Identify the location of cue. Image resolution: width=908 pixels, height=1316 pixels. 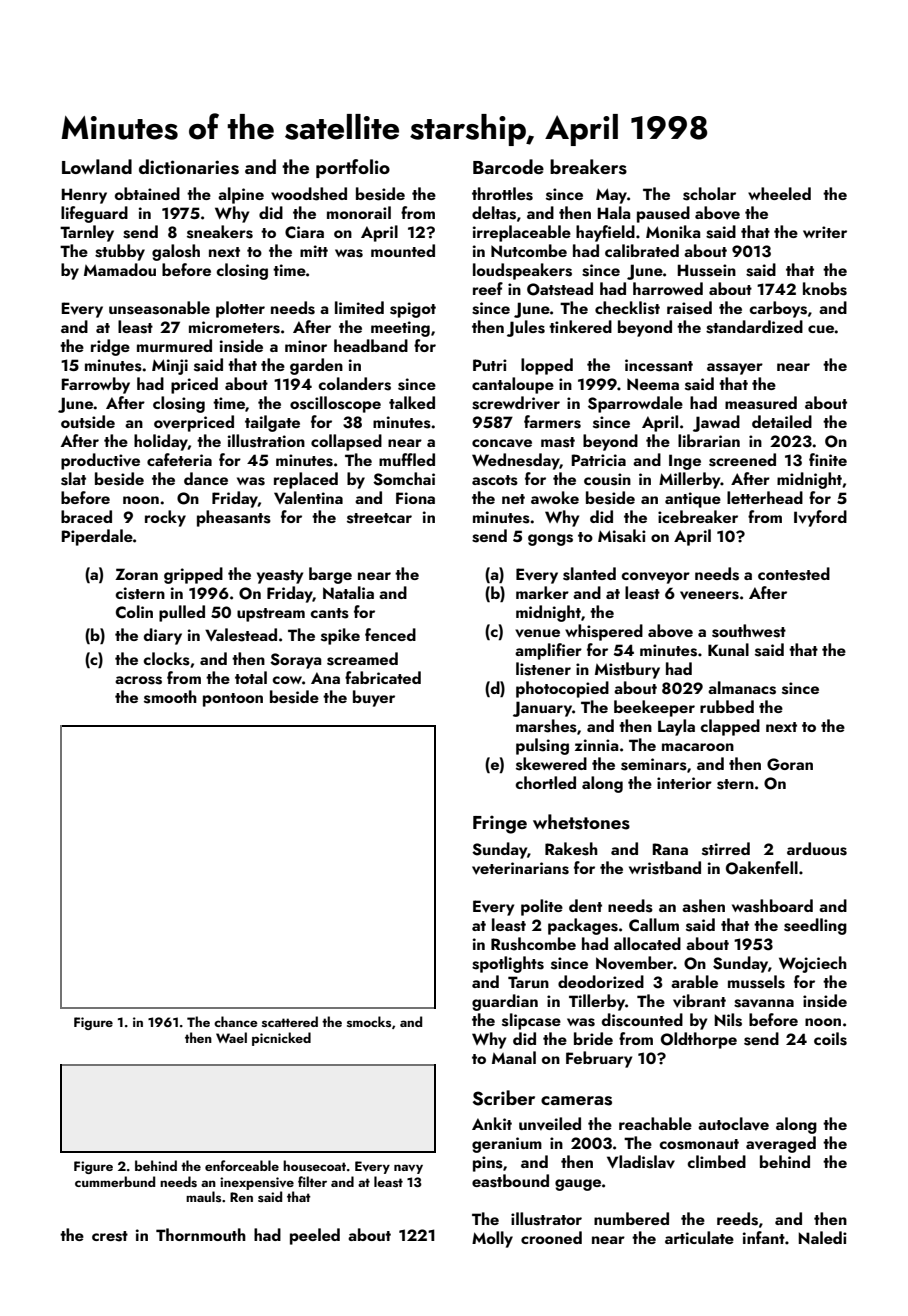
(821, 329).
